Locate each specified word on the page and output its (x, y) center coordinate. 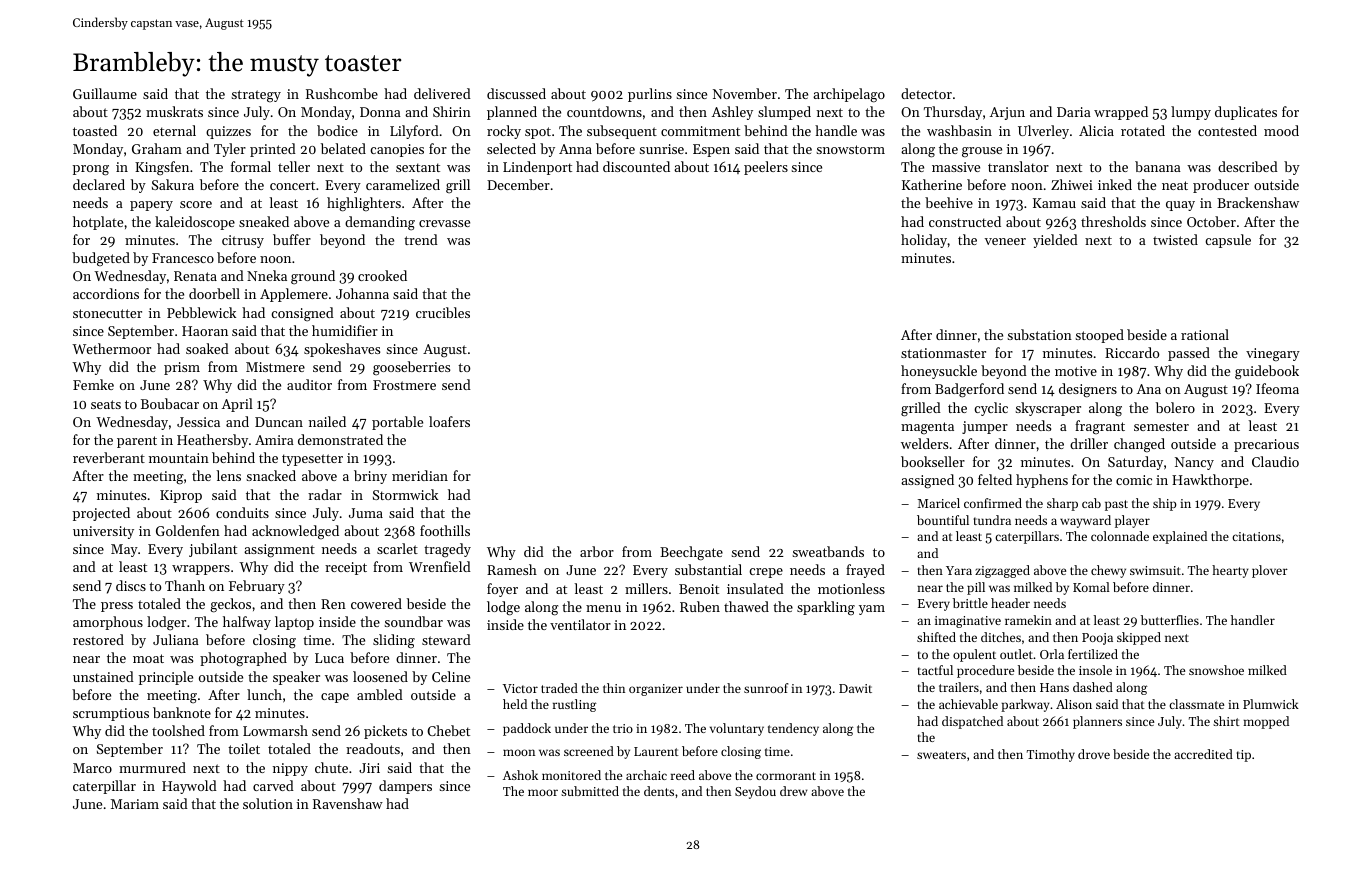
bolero (1175, 407)
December (518, 184)
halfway (247, 623)
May (124, 550)
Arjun (1007, 113)
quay (1180, 206)
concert (292, 185)
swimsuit (1155, 570)
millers (646, 588)
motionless (851, 588)
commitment (700, 131)
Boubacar (170, 403)
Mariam (135, 804)
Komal (1091, 587)
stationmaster (943, 353)
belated (343, 148)
